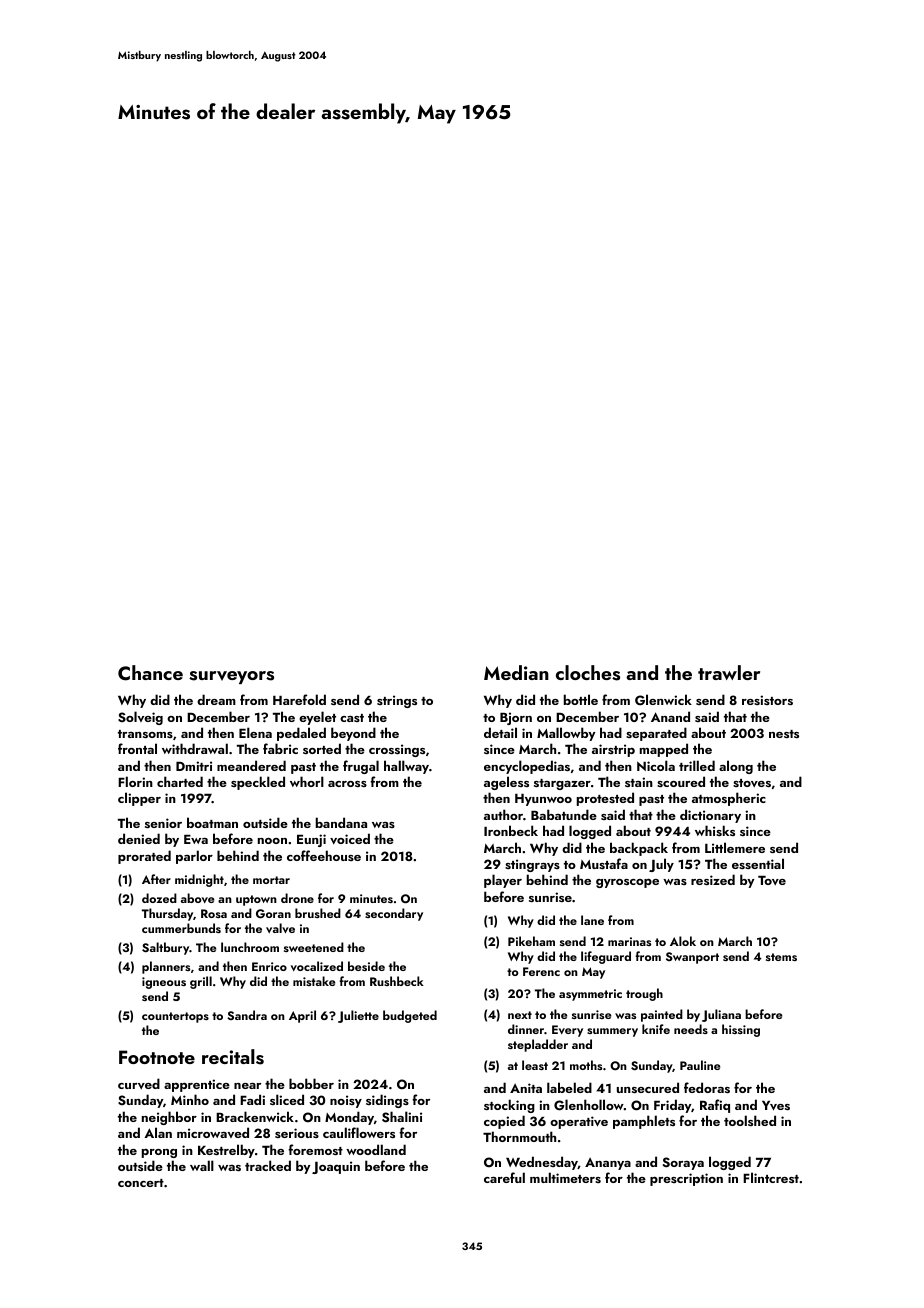  What do you see at coordinates (359, 1132) in the screenshot?
I see `cauliflowers` at bounding box center [359, 1132].
